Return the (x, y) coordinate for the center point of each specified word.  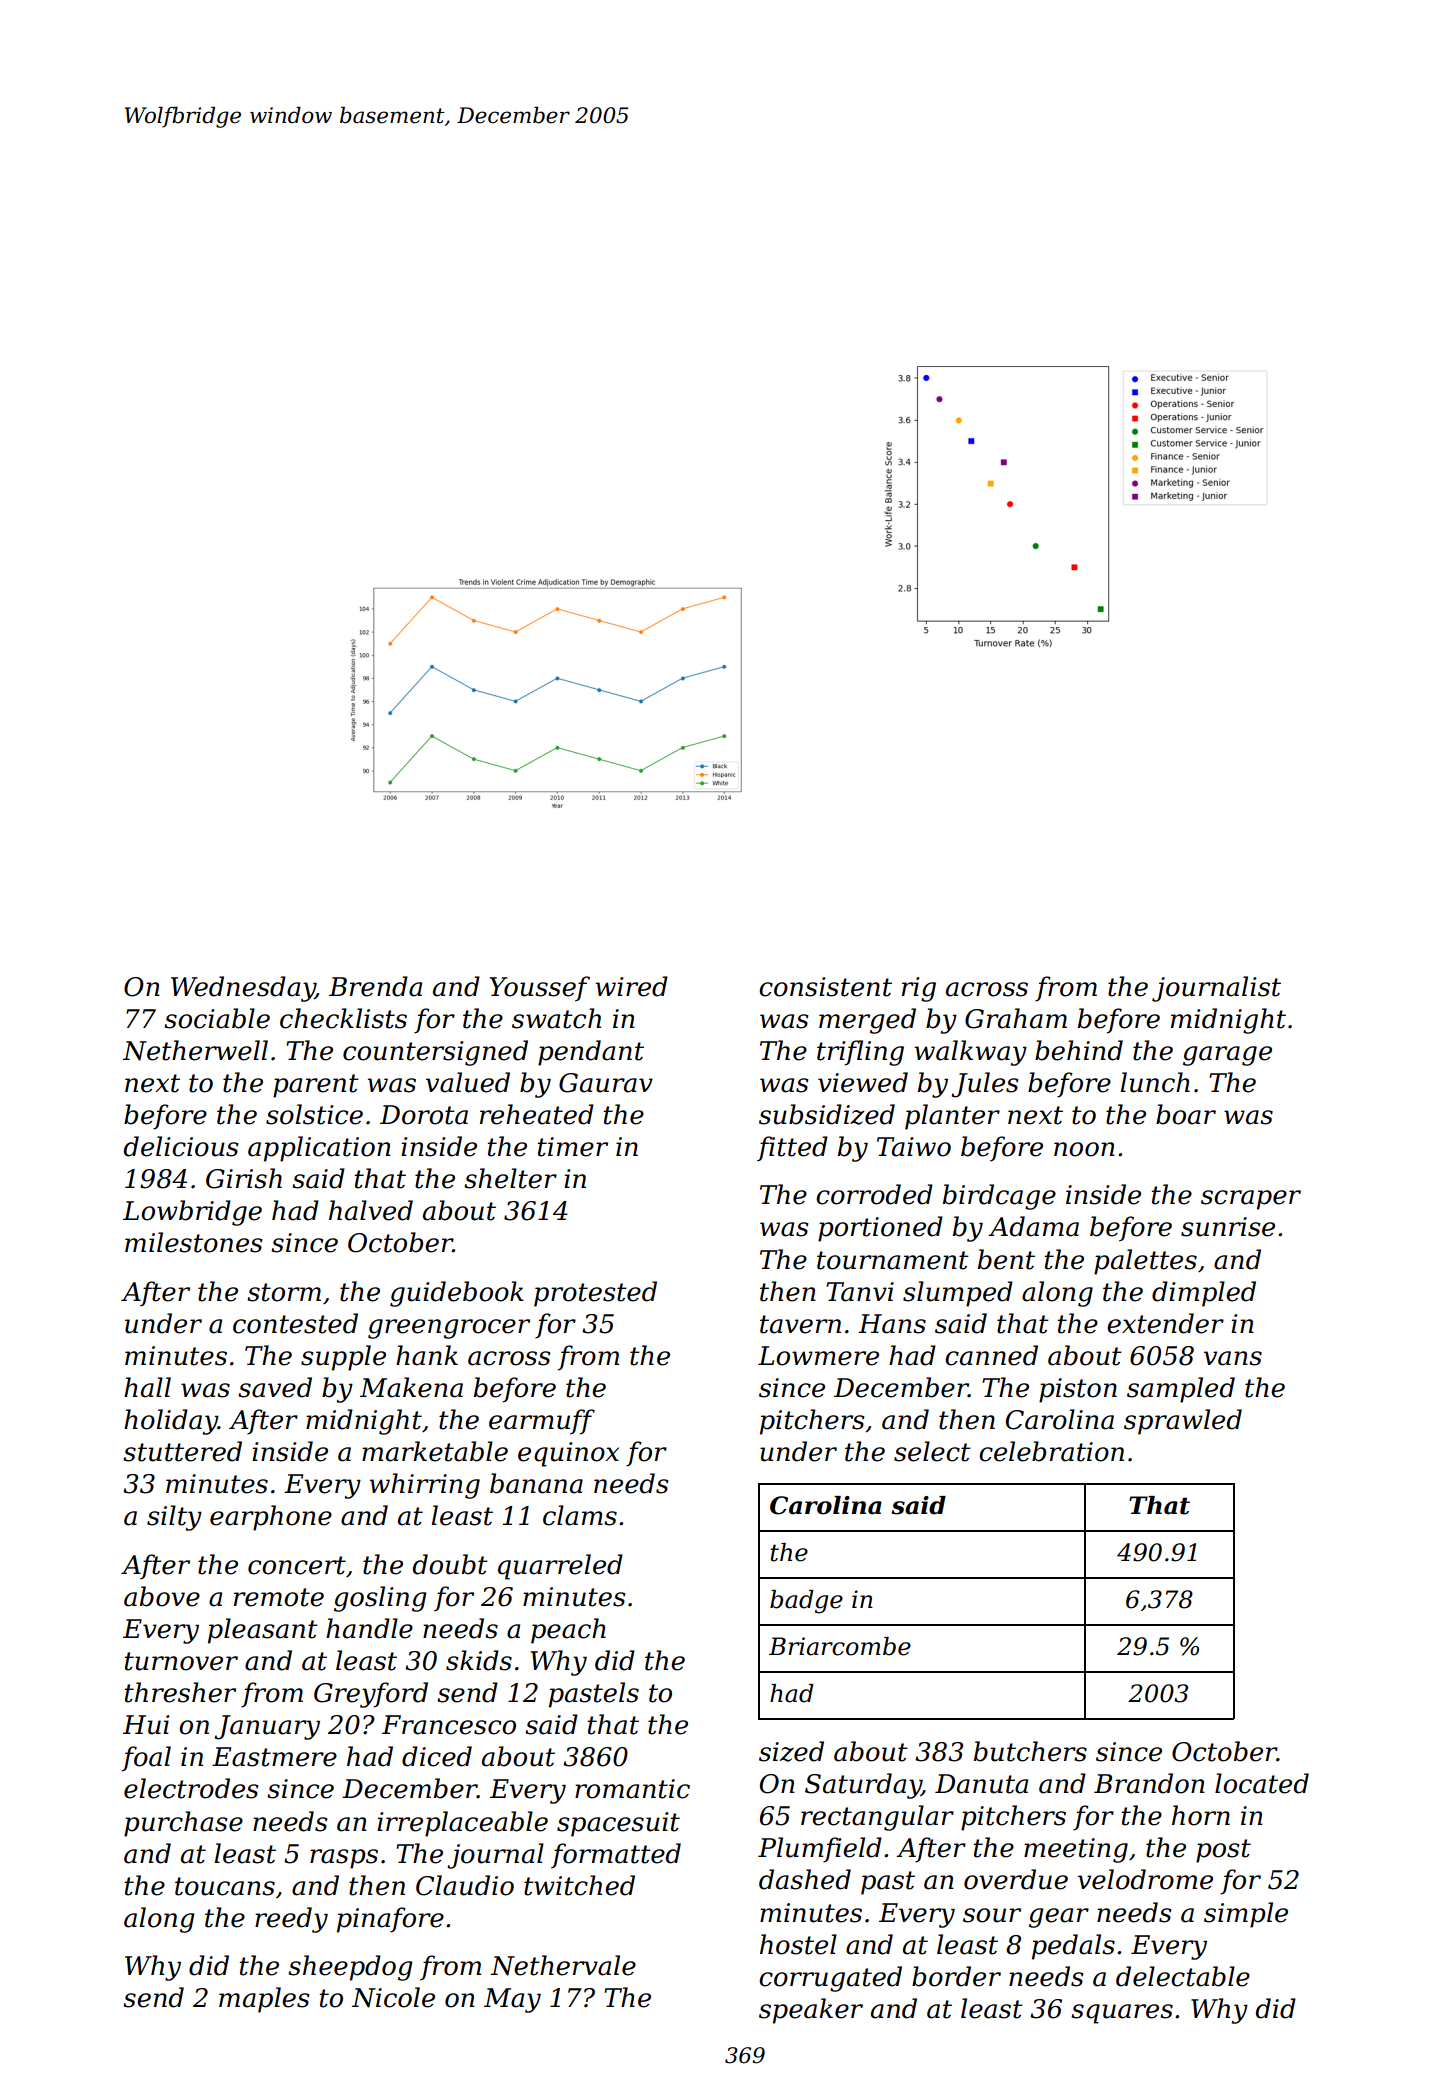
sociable (217, 1018)
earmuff (542, 1422)
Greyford (371, 1695)
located (1262, 1783)
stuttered (182, 1451)
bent (1006, 1259)
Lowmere (818, 1356)
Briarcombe (840, 1646)
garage (1227, 1056)
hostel (798, 1944)
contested (295, 1323)
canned (991, 1355)
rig (919, 989)
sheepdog (350, 1968)
